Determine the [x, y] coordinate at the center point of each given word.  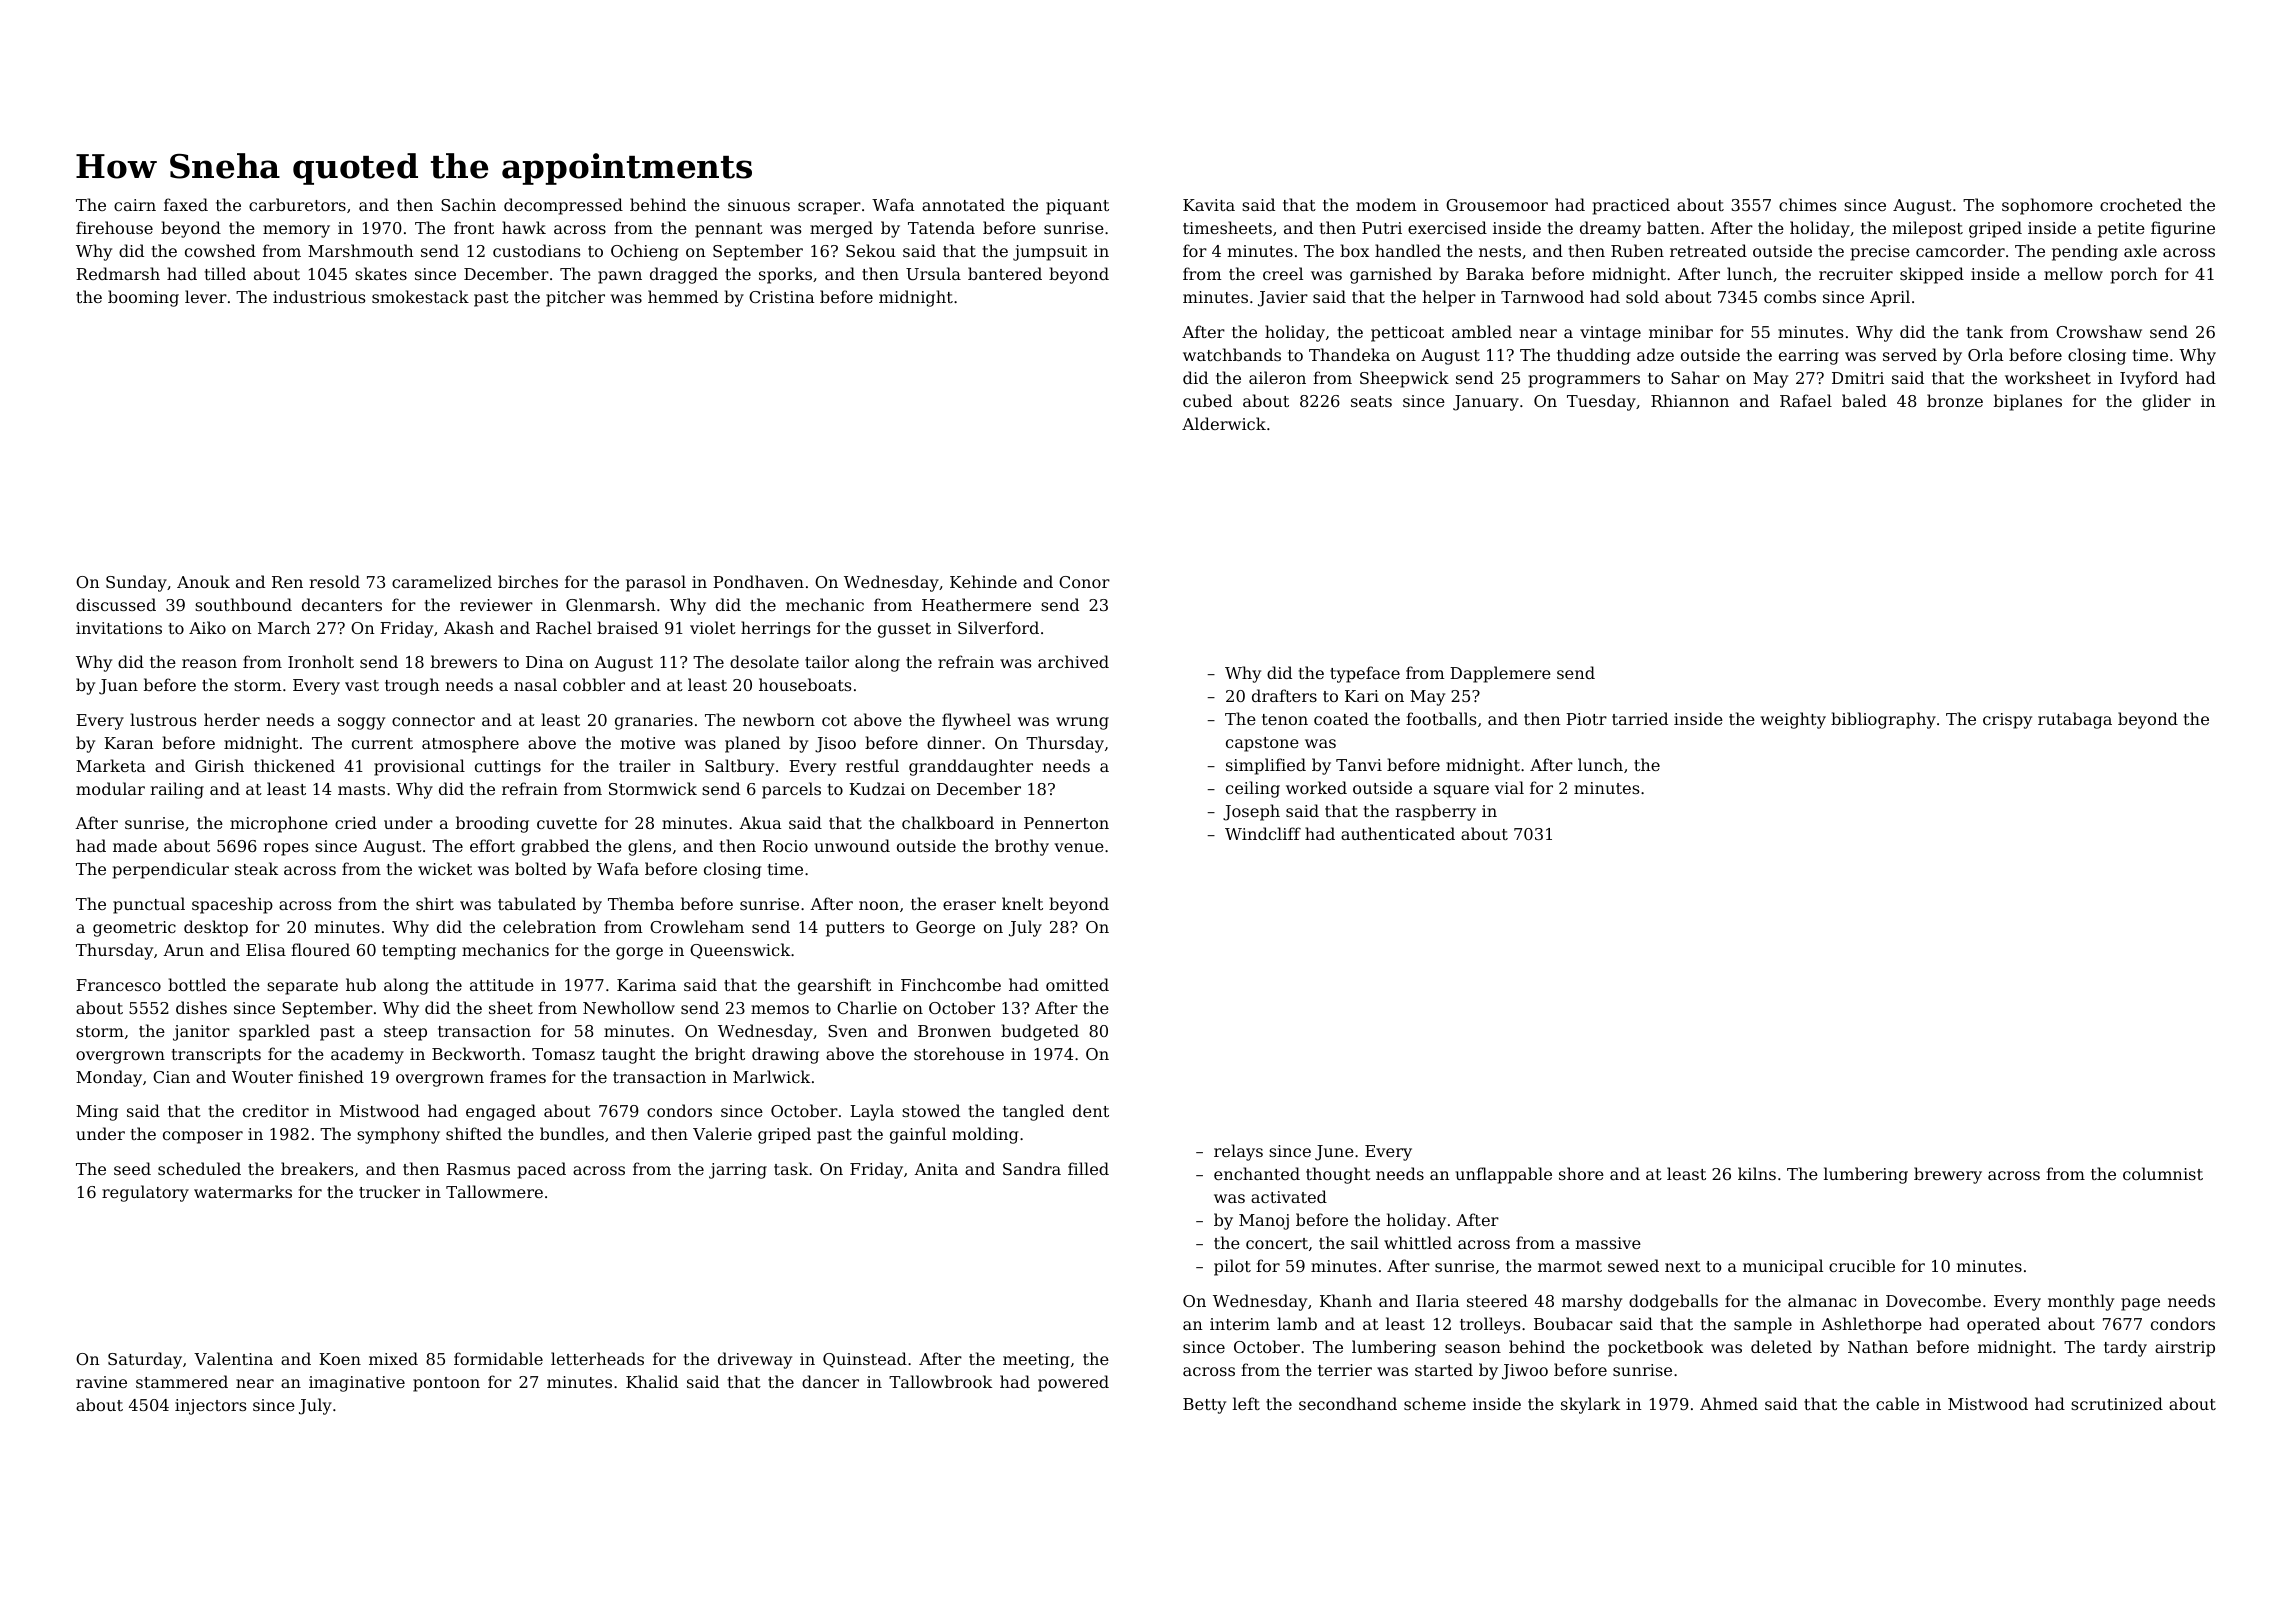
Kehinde [983, 581]
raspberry [1435, 812]
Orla [1985, 354]
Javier [1283, 299]
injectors [210, 1407]
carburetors [297, 204]
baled [1864, 400]
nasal [535, 684]
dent [1091, 1110]
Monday [109, 1078]
